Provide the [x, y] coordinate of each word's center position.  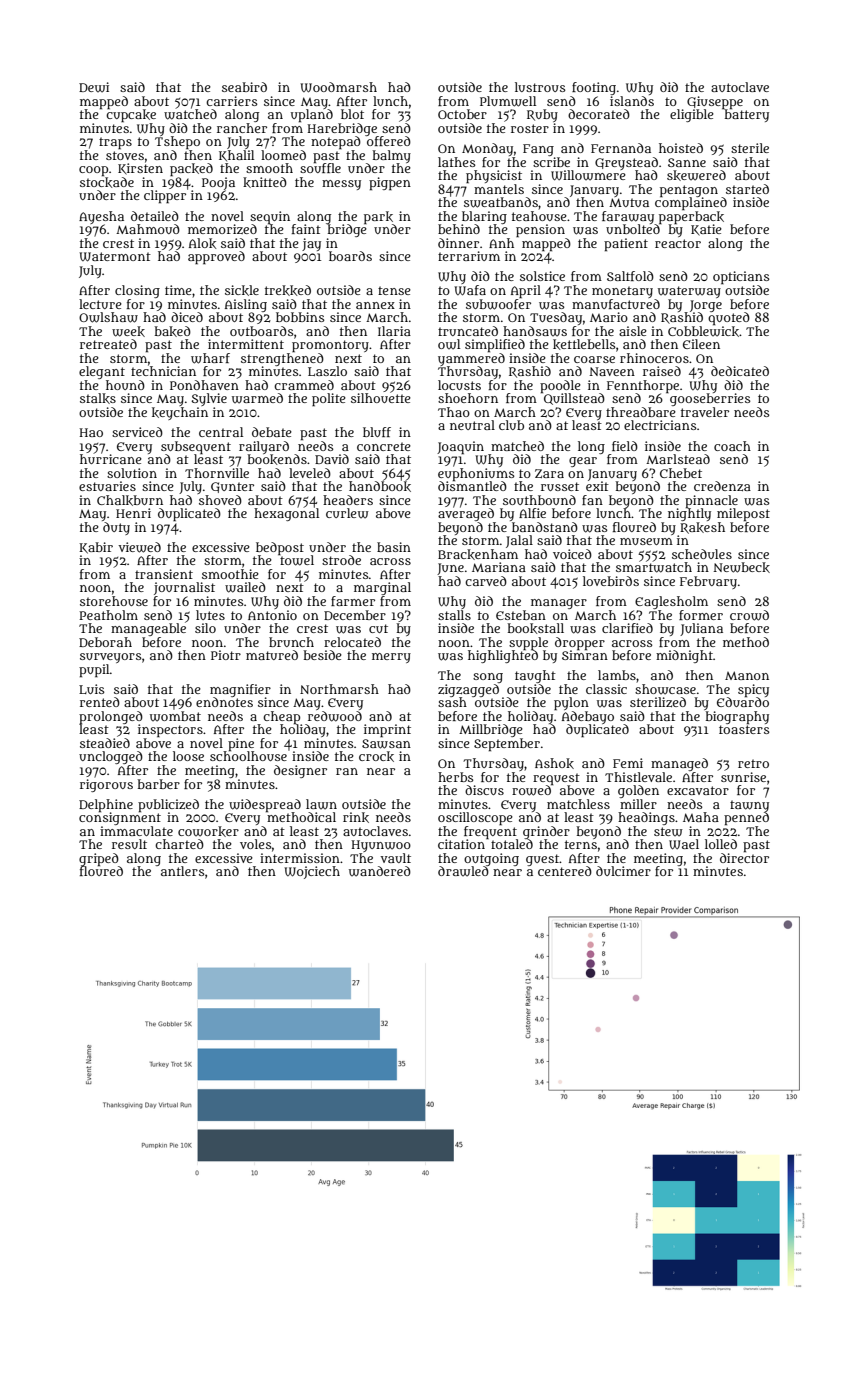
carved [486, 581]
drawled [463, 871]
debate [272, 432]
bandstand [545, 527]
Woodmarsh [338, 87]
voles [256, 844]
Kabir [96, 548]
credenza [722, 486]
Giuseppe [715, 102]
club [511, 425]
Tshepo [177, 143]
